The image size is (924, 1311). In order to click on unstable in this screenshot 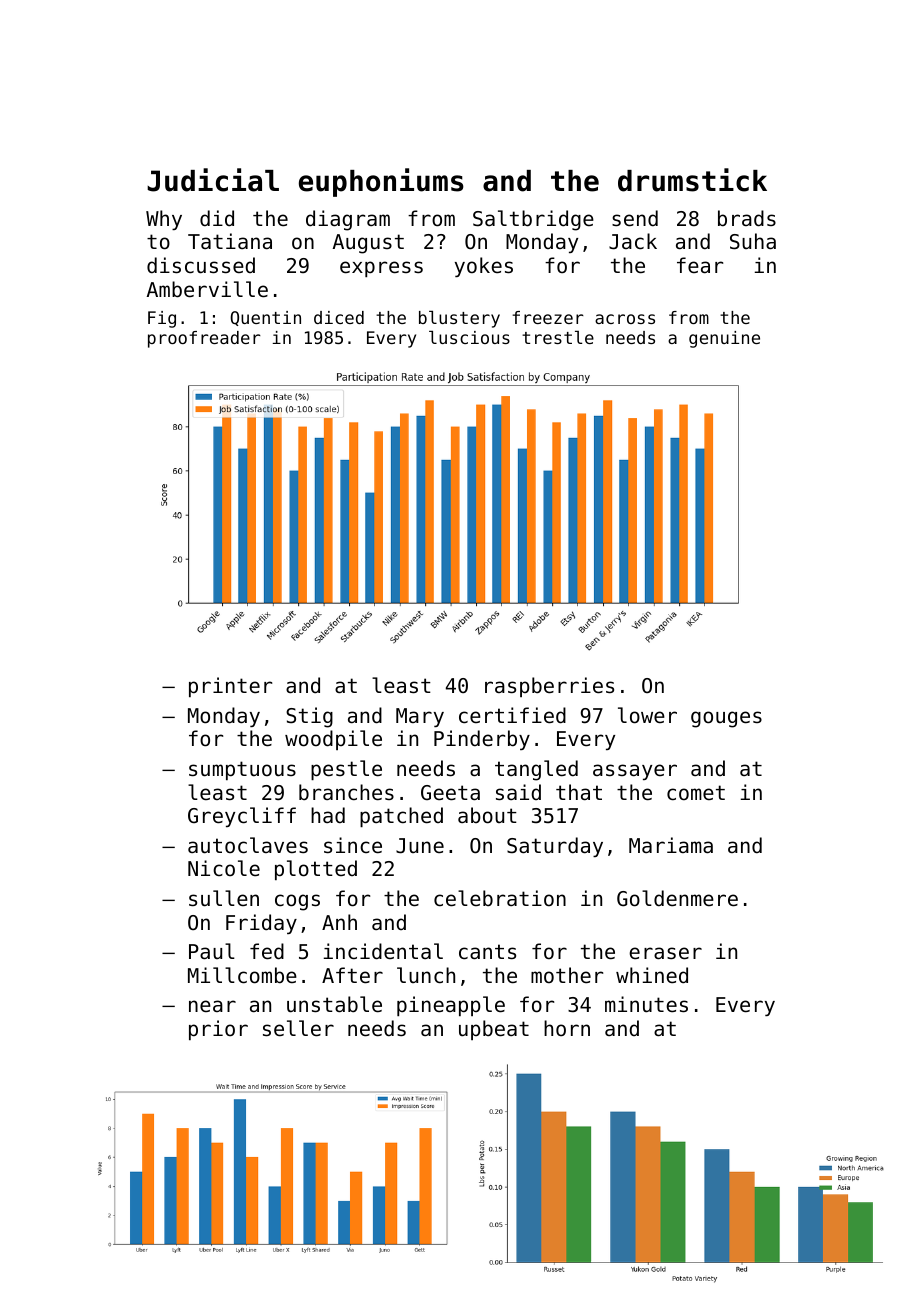, I will do `click(334, 1004)`.
